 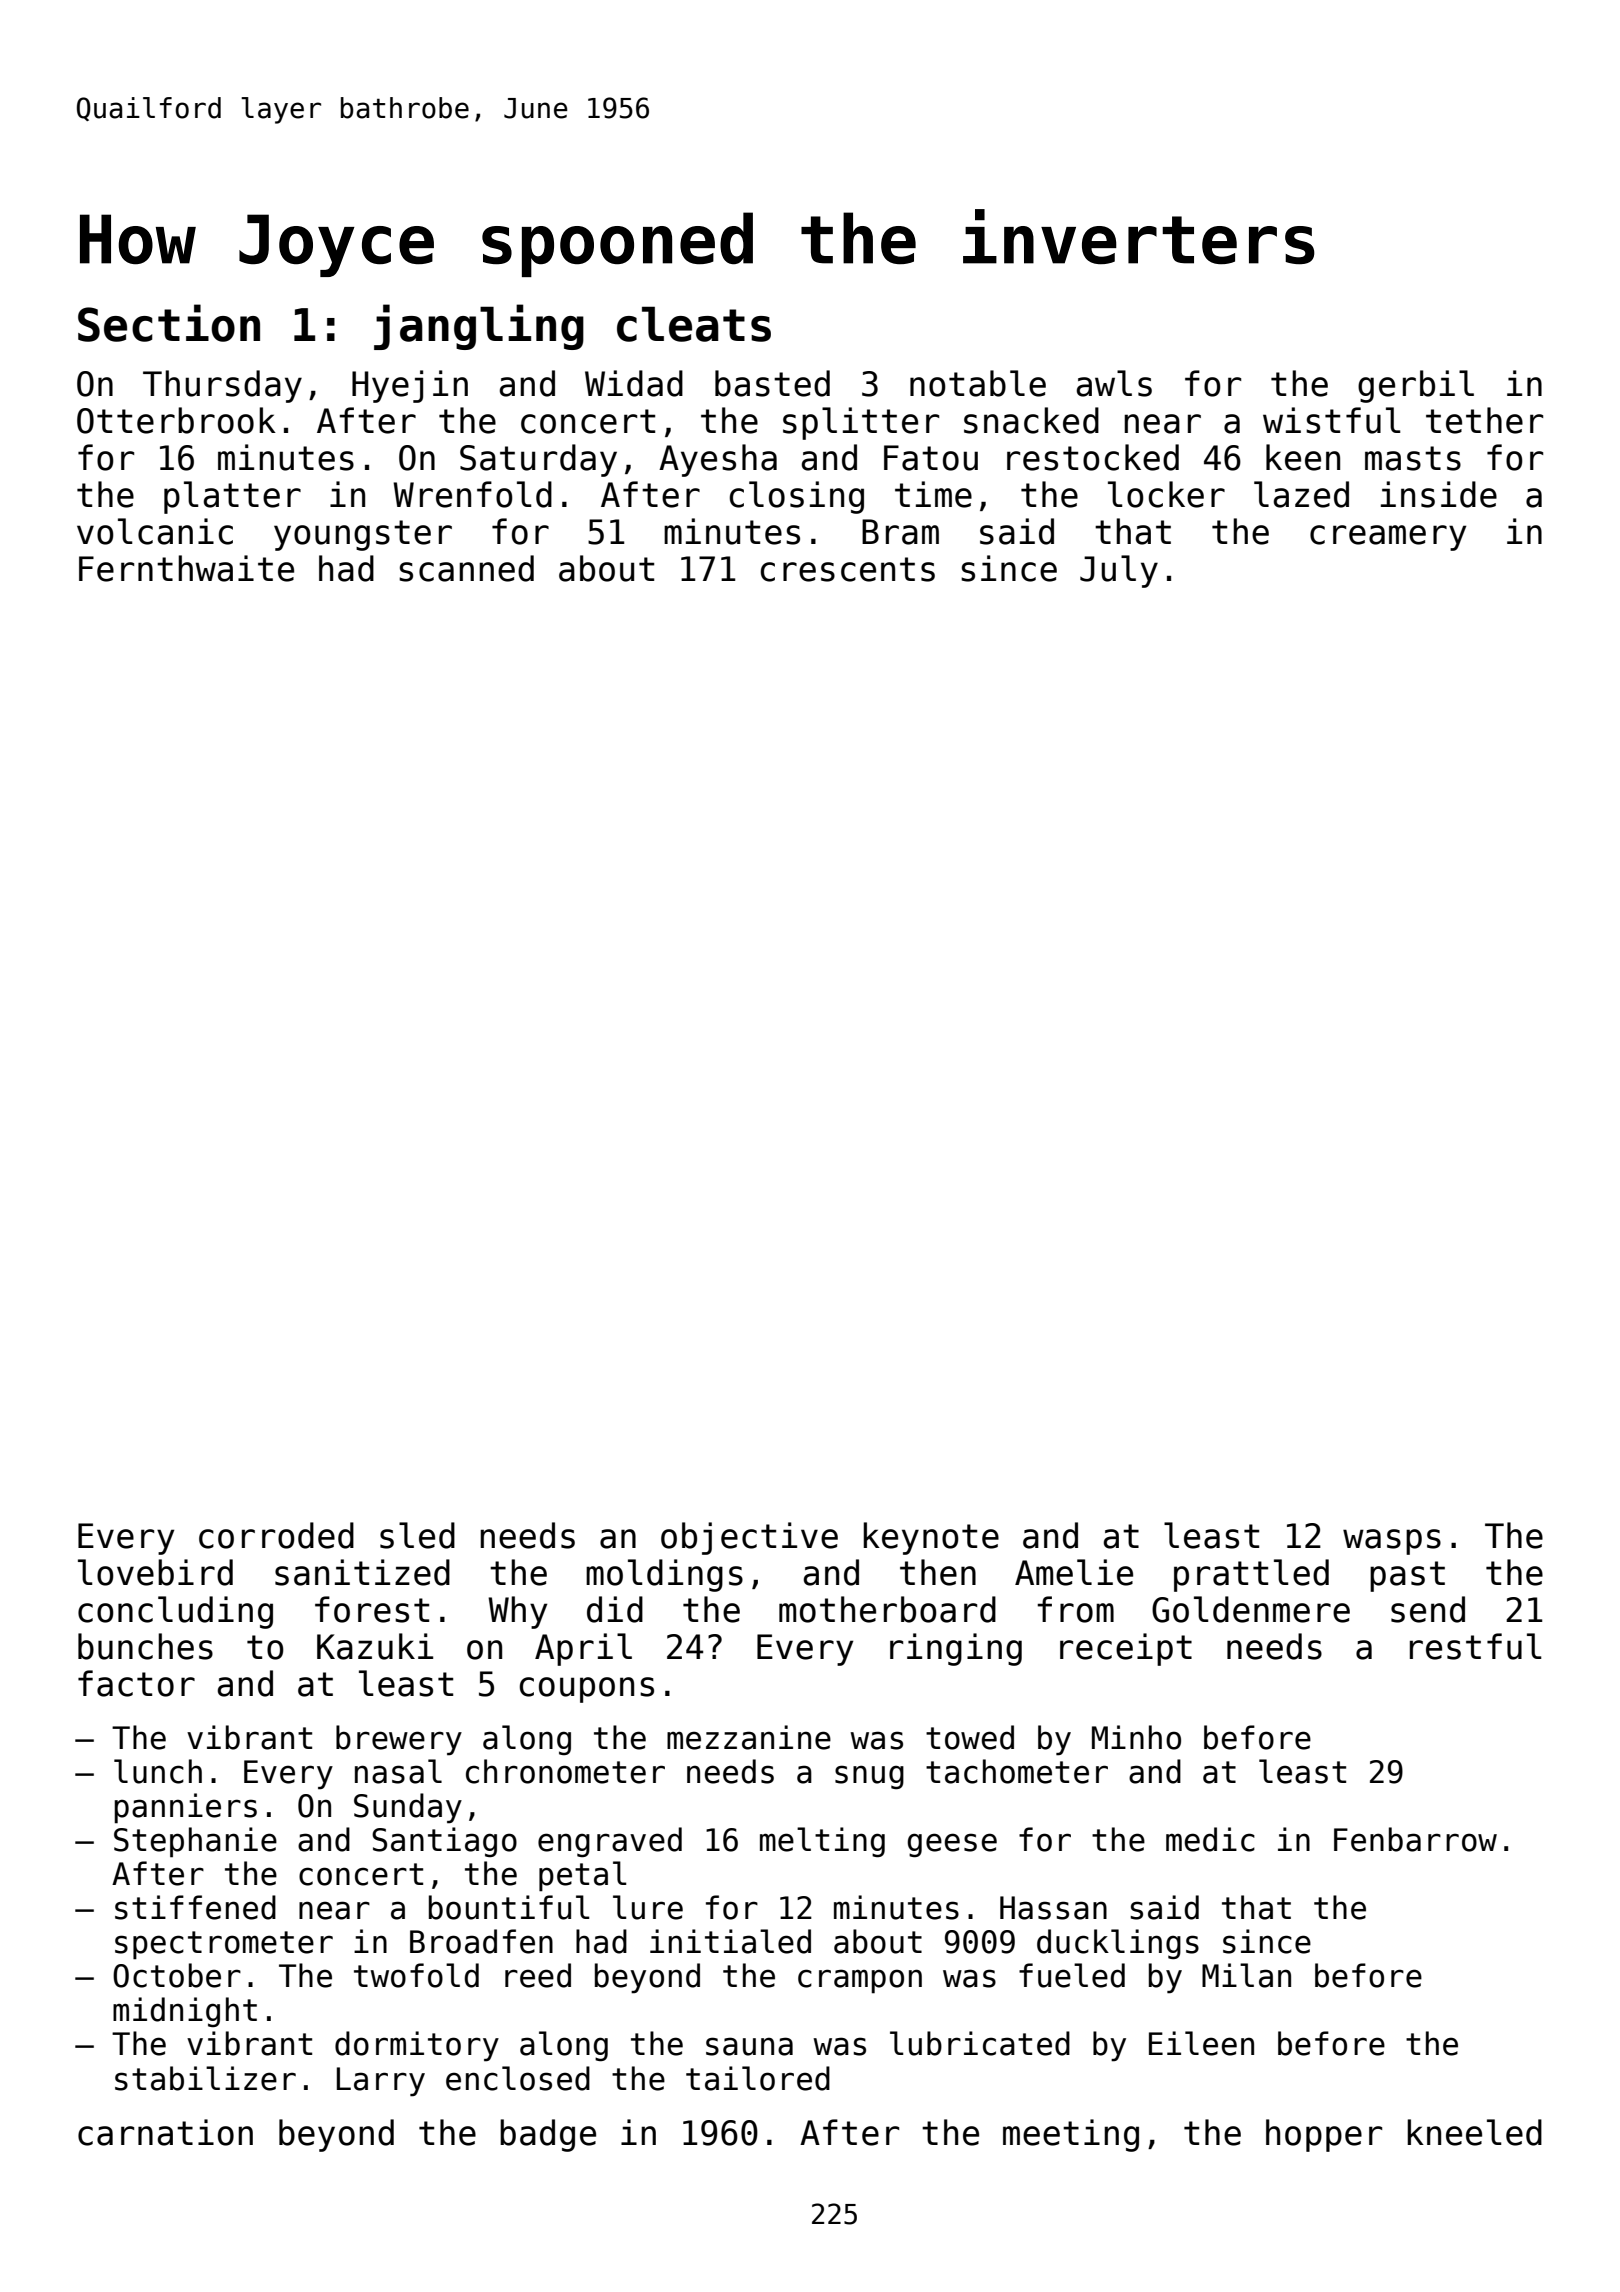 What do you see at coordinates (694, 324) in the screenshot?
I see `cleats` at bounding box center [694, 324].
